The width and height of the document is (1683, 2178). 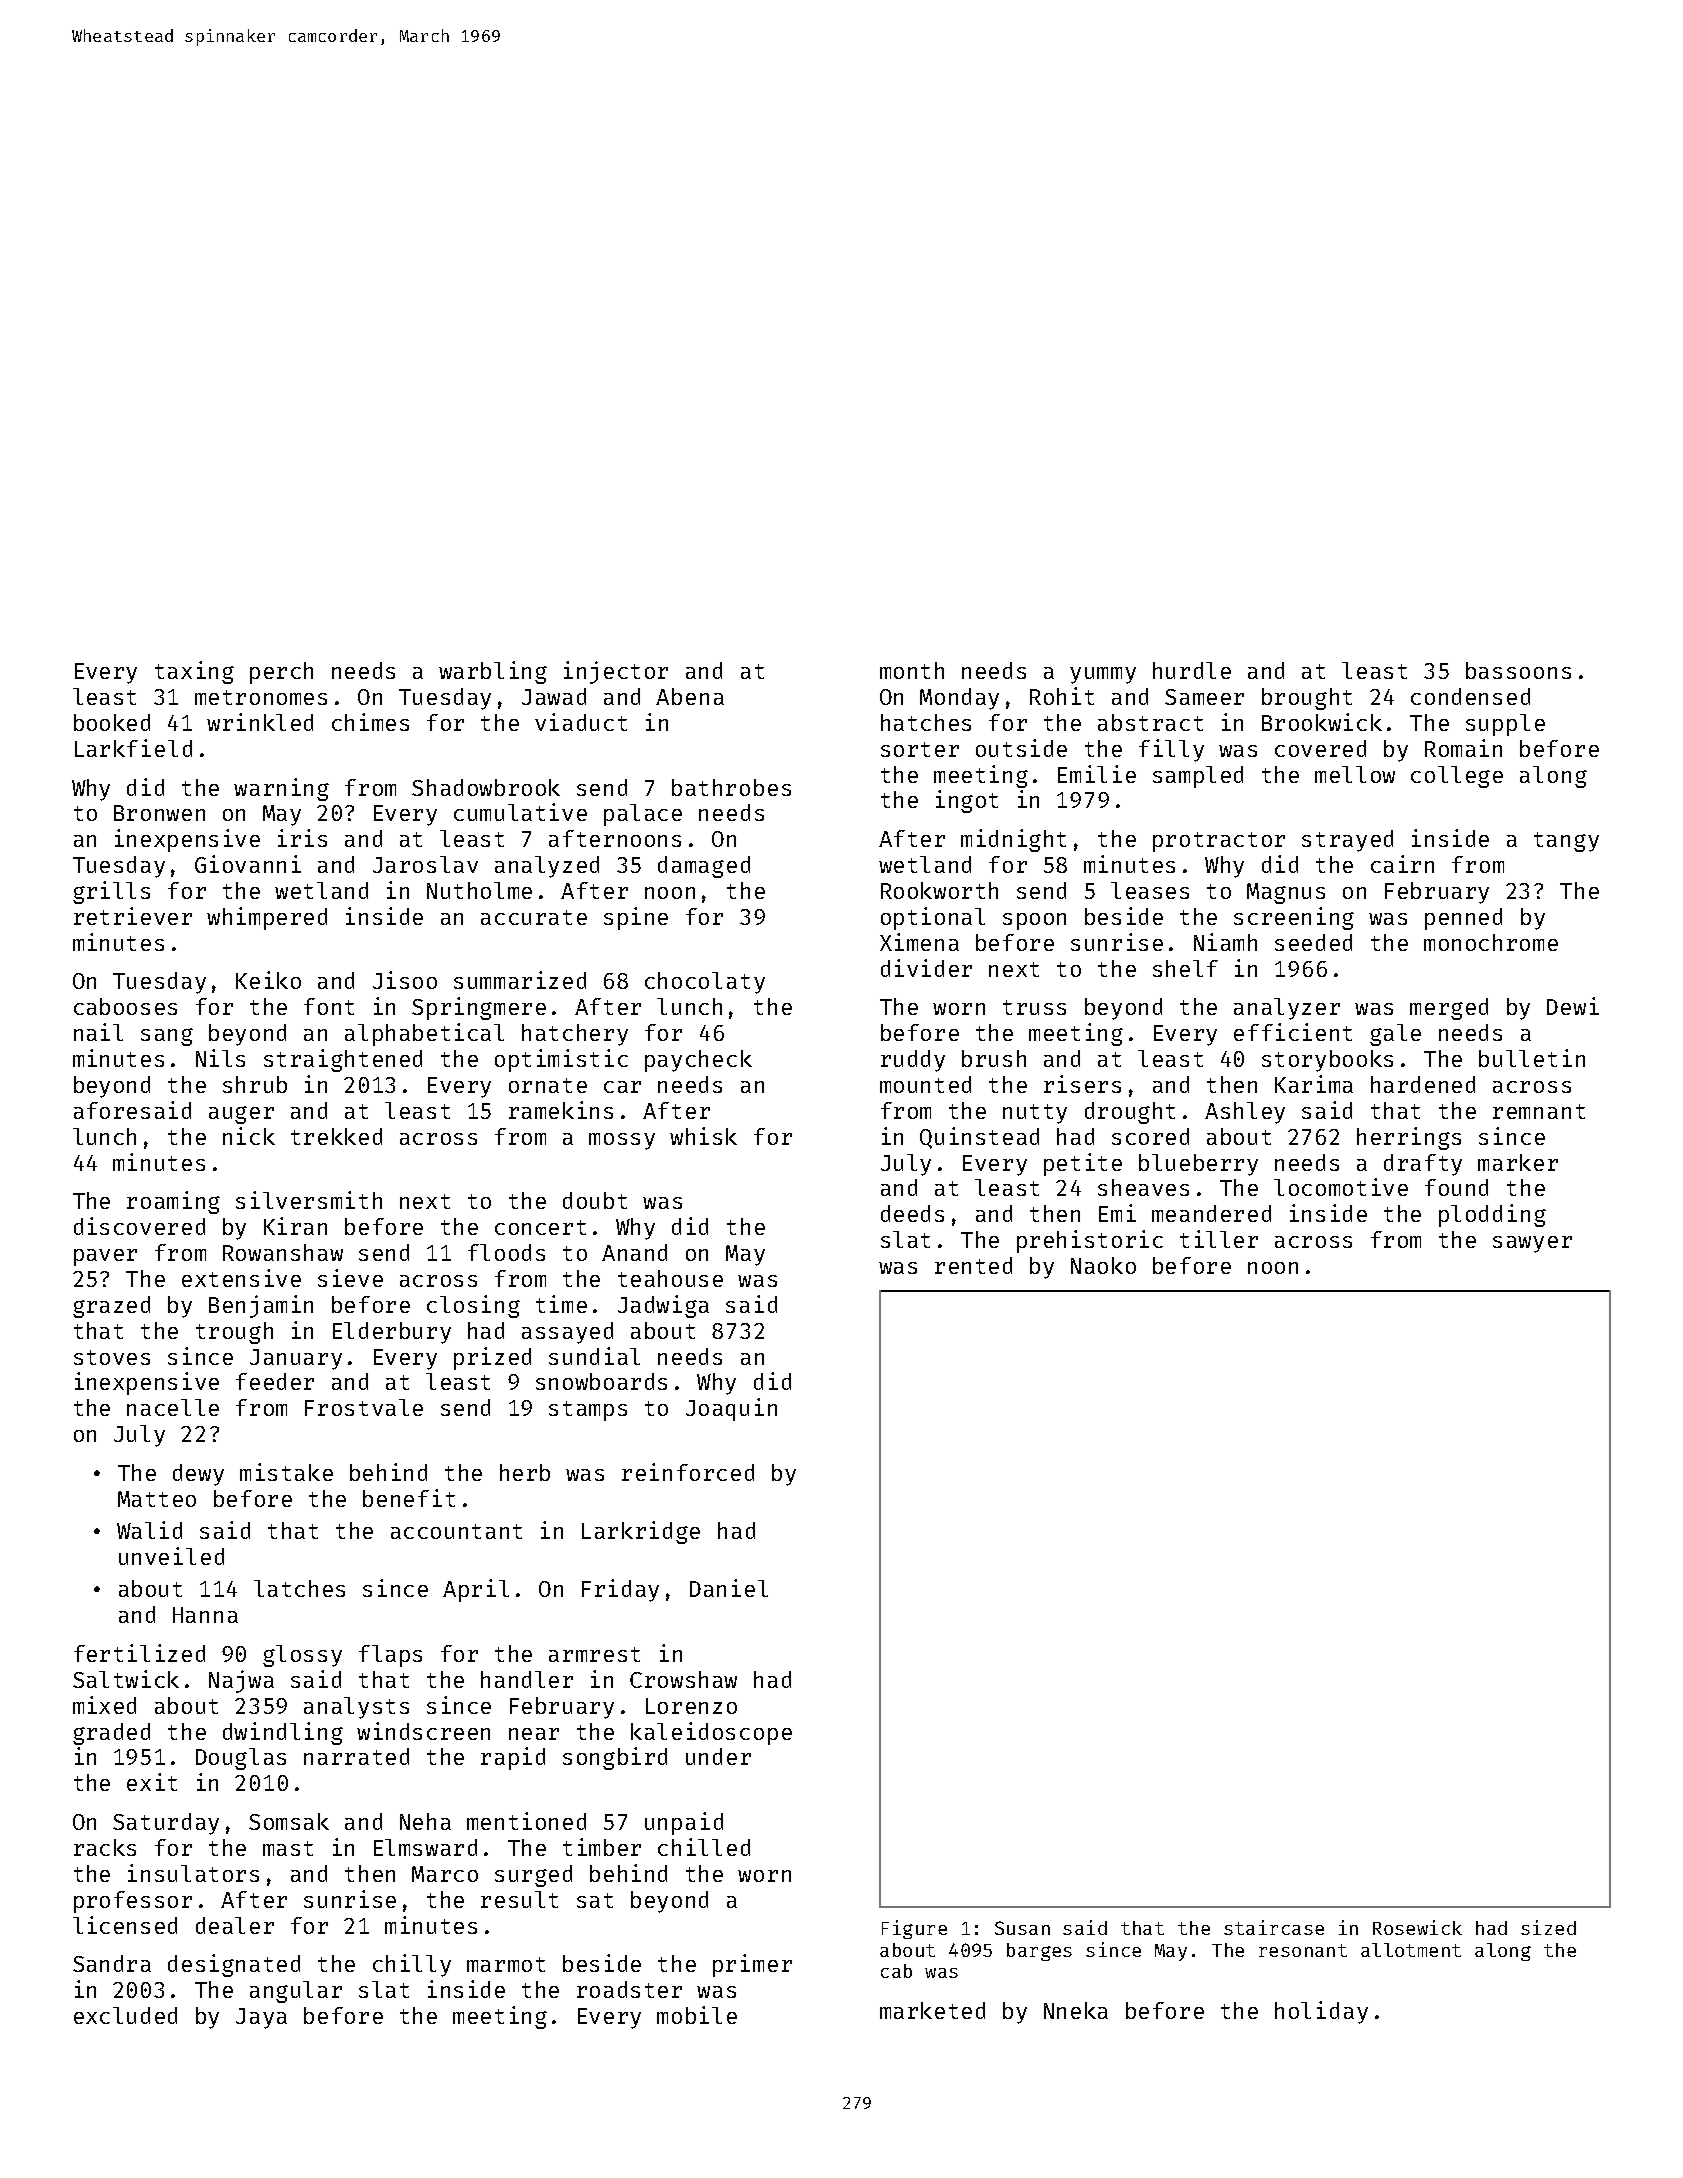 What do you see at coordinates (1518, 1162) in the document?
I see `marker` at bounding box center [1518, 1162].
